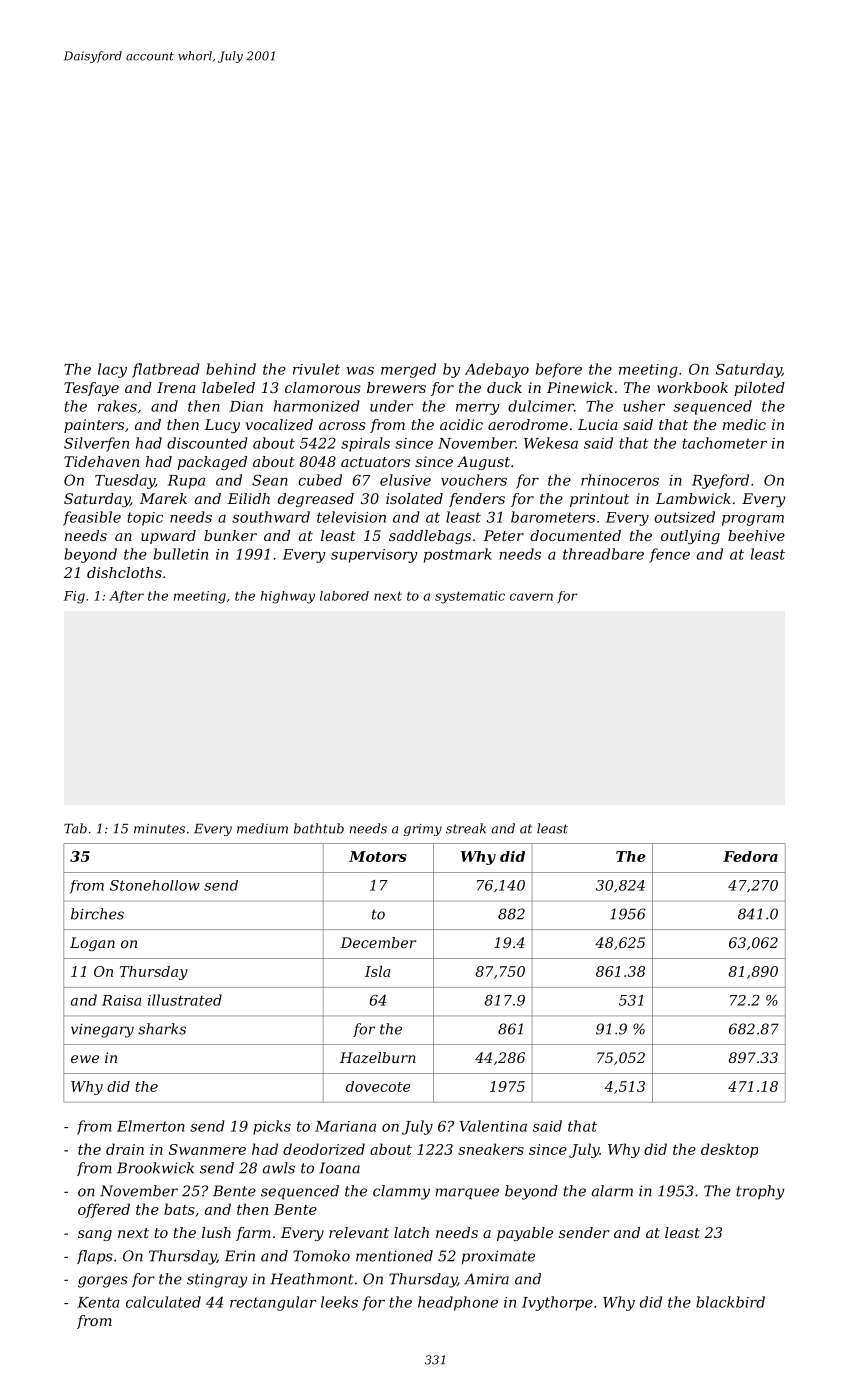 The width and height of the screenshot is (849, 1400). What do you see at coordinates (102, 1031) in the screenshot?
I see `vinegary` at bounding box center [102, 1031].
